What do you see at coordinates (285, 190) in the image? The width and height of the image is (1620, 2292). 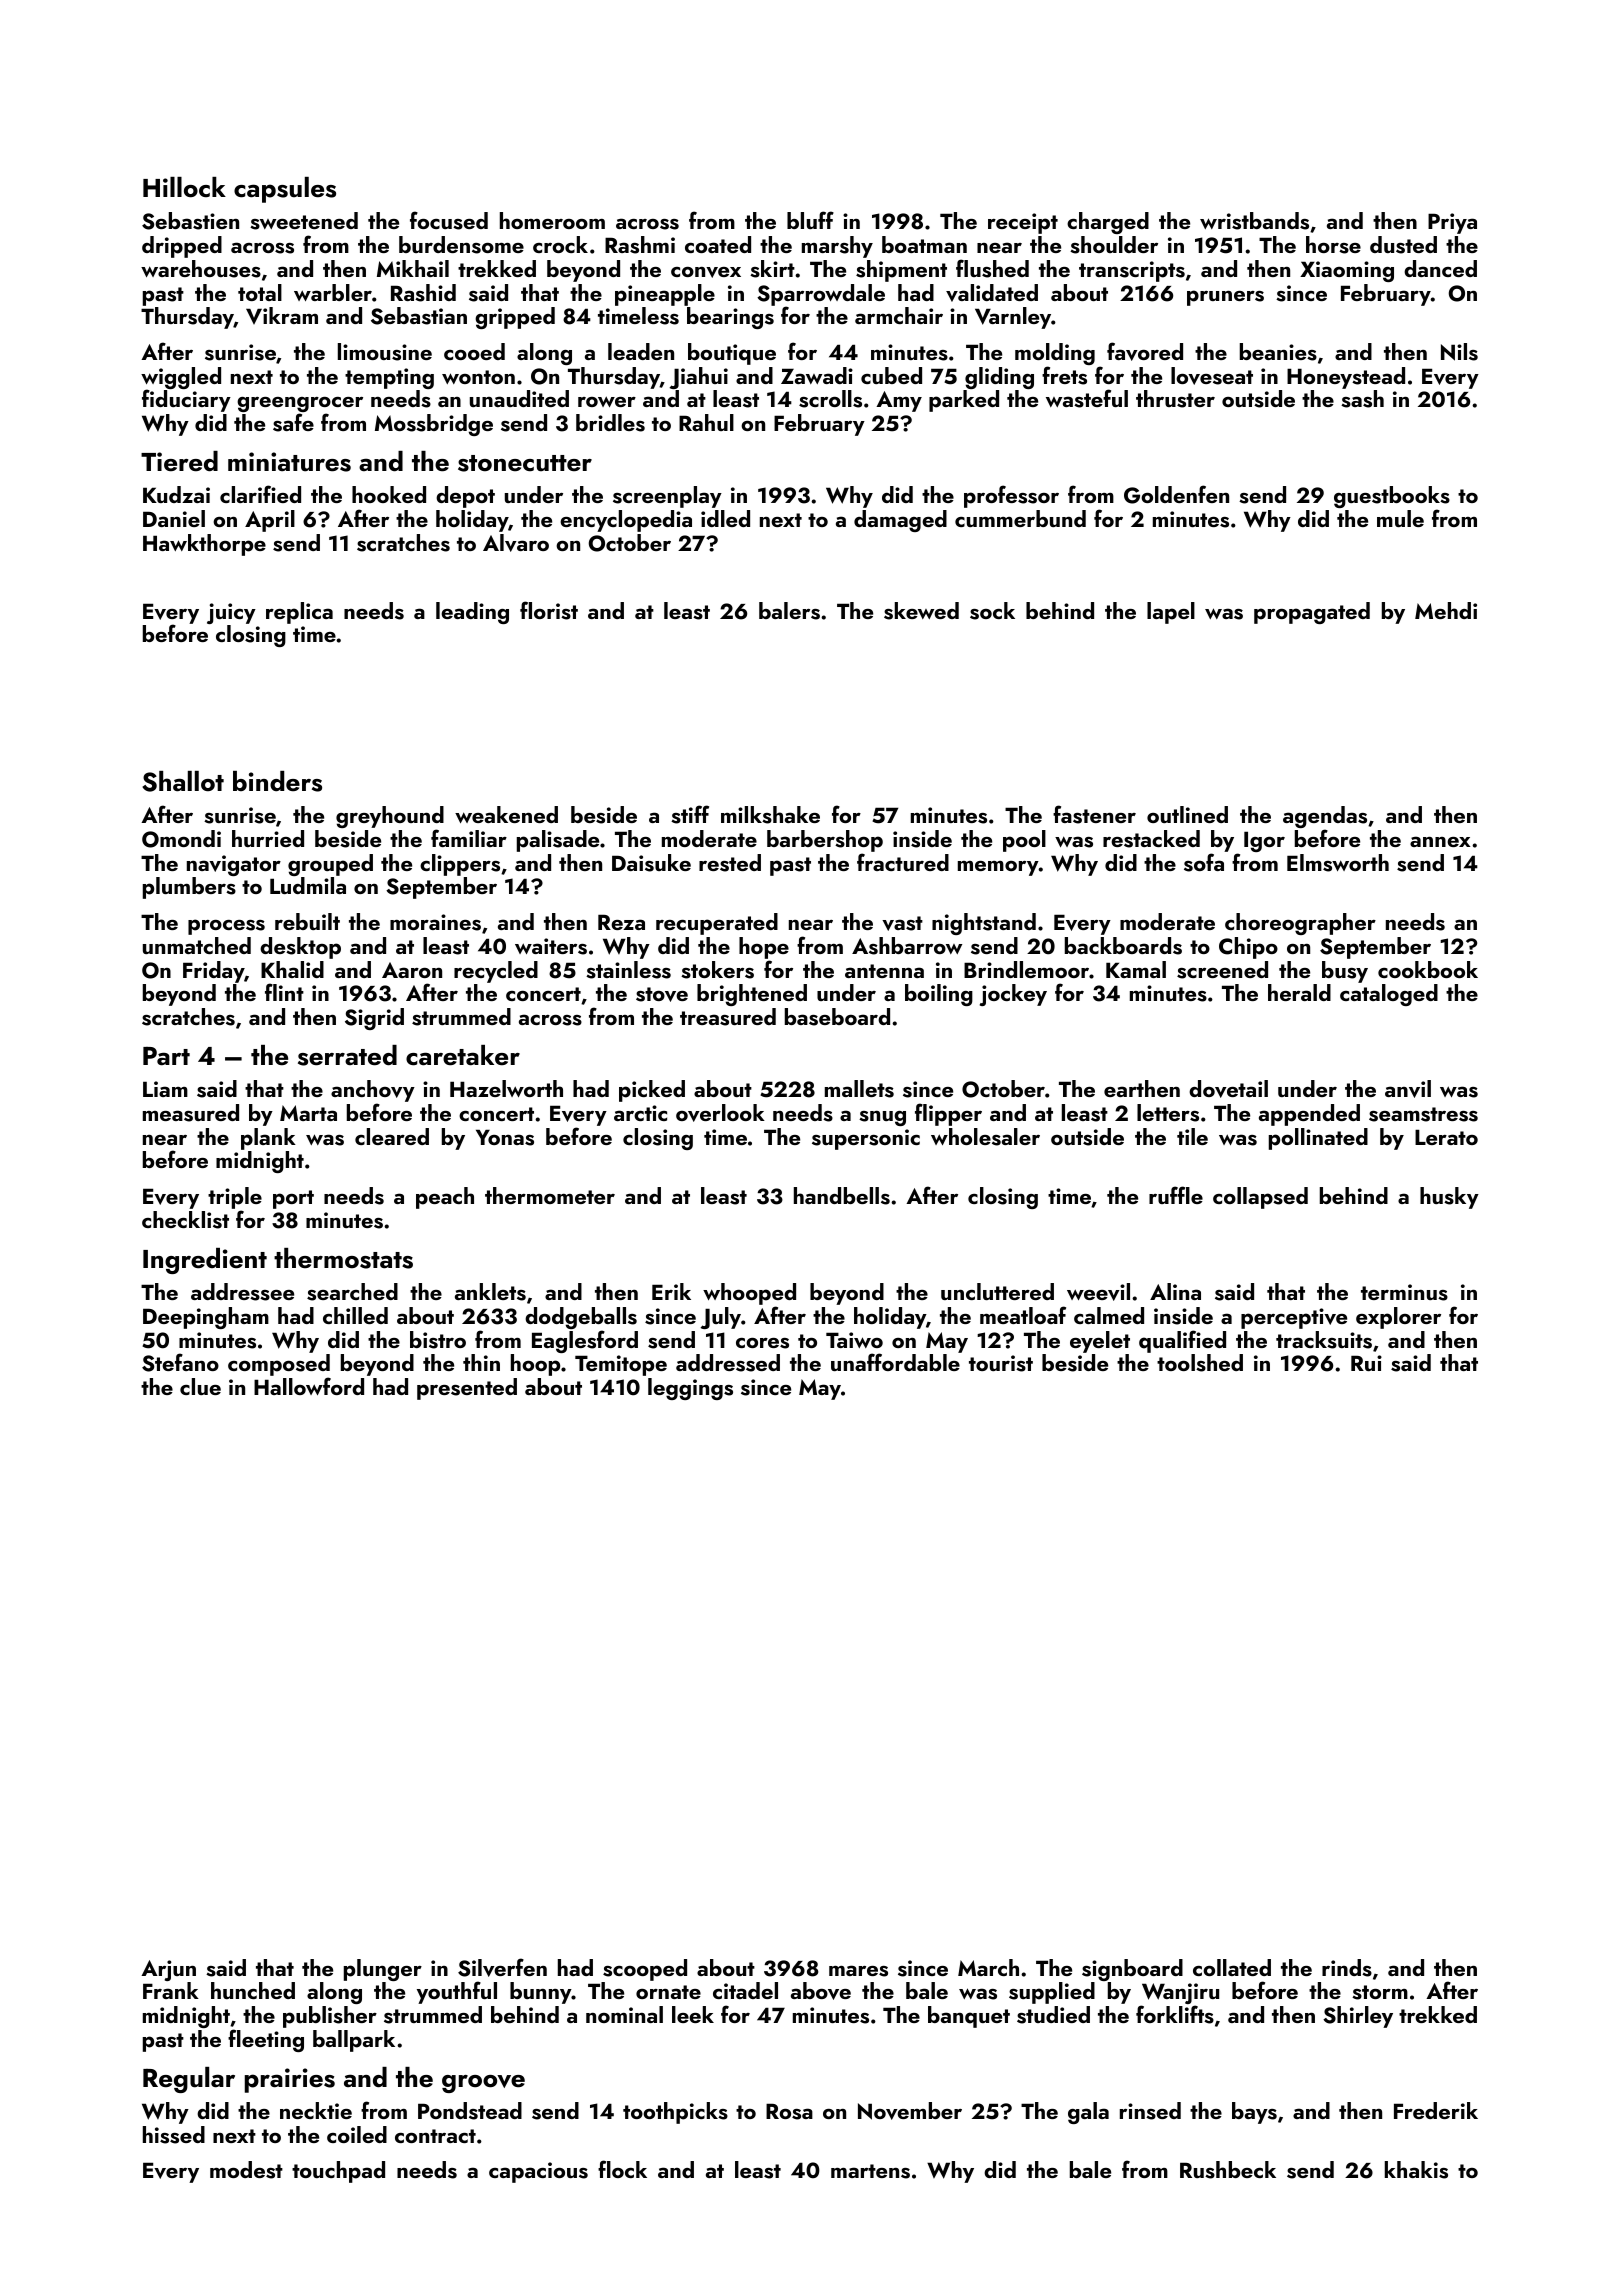 I see `capsules` at bounding box center [285, 190].
